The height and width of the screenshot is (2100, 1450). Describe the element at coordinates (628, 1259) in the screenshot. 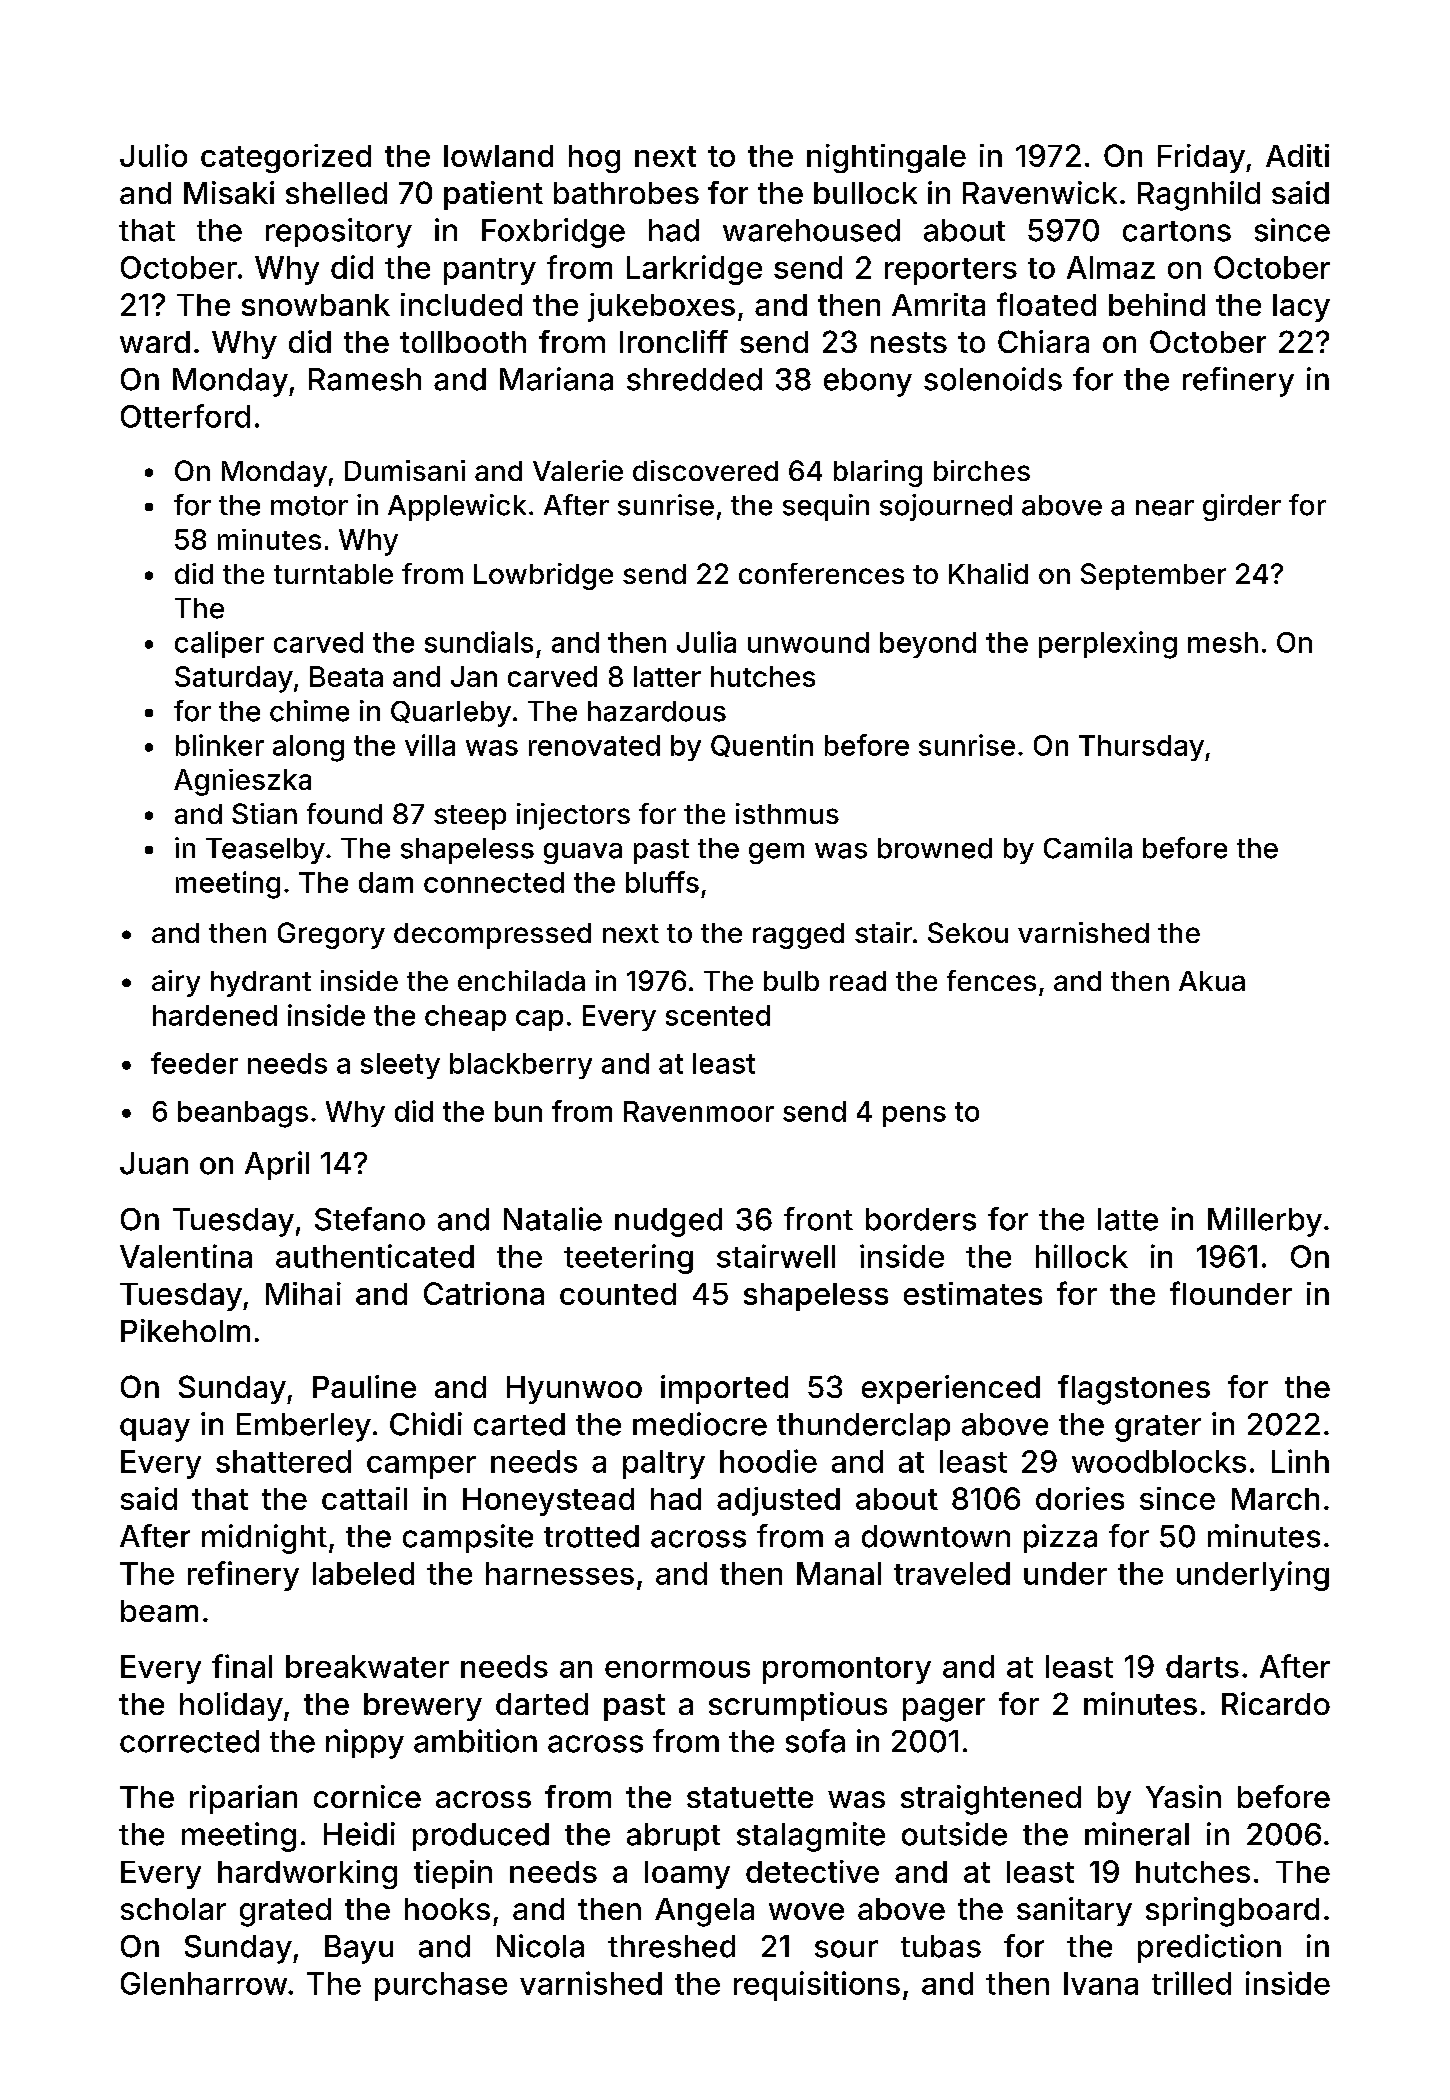

I see `teetering` at that location.
